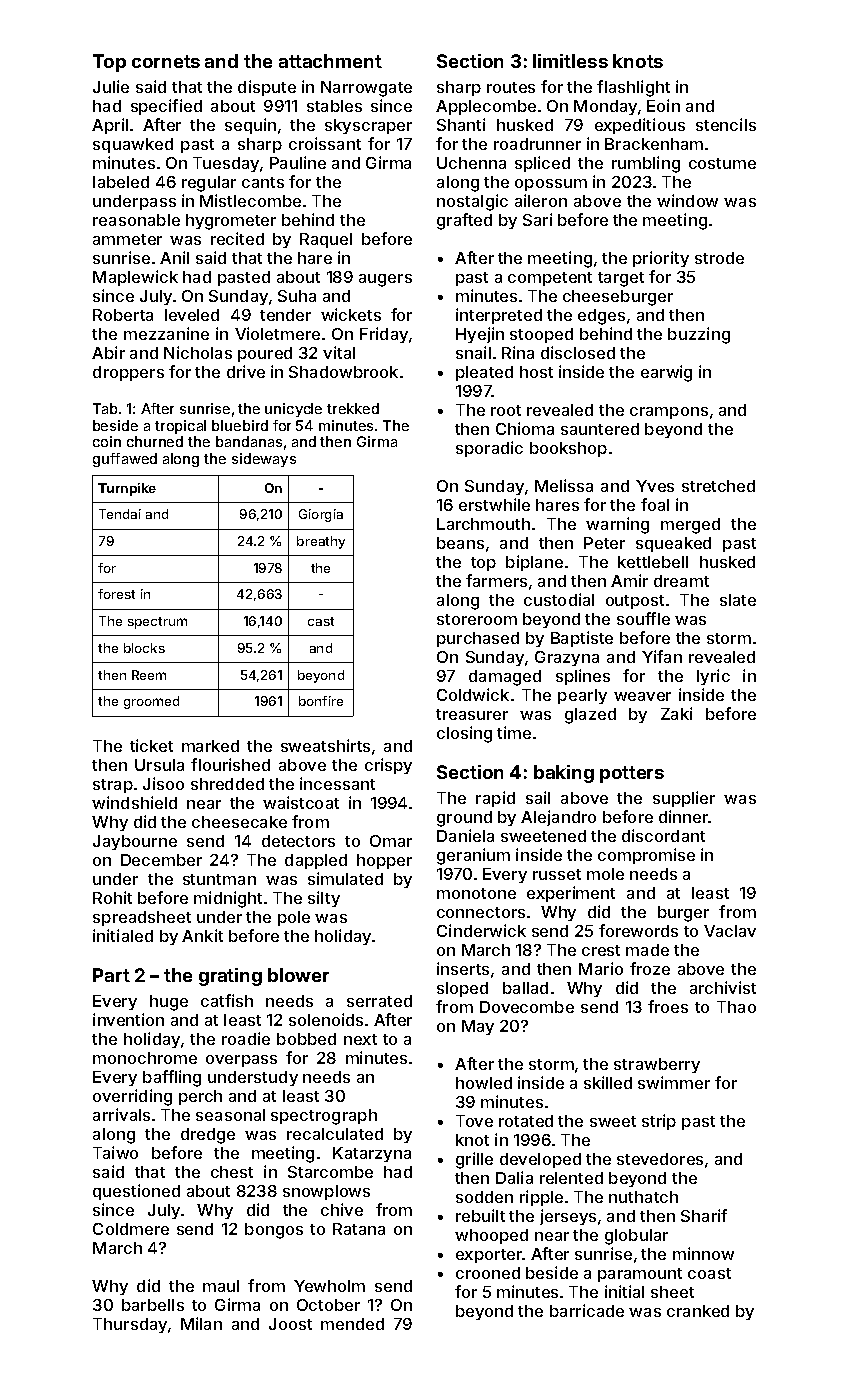 This screenshot has height=1400, width=849. Describe the element at coordinates (690, 526) in the screenshot. I see `merged` at that location.
